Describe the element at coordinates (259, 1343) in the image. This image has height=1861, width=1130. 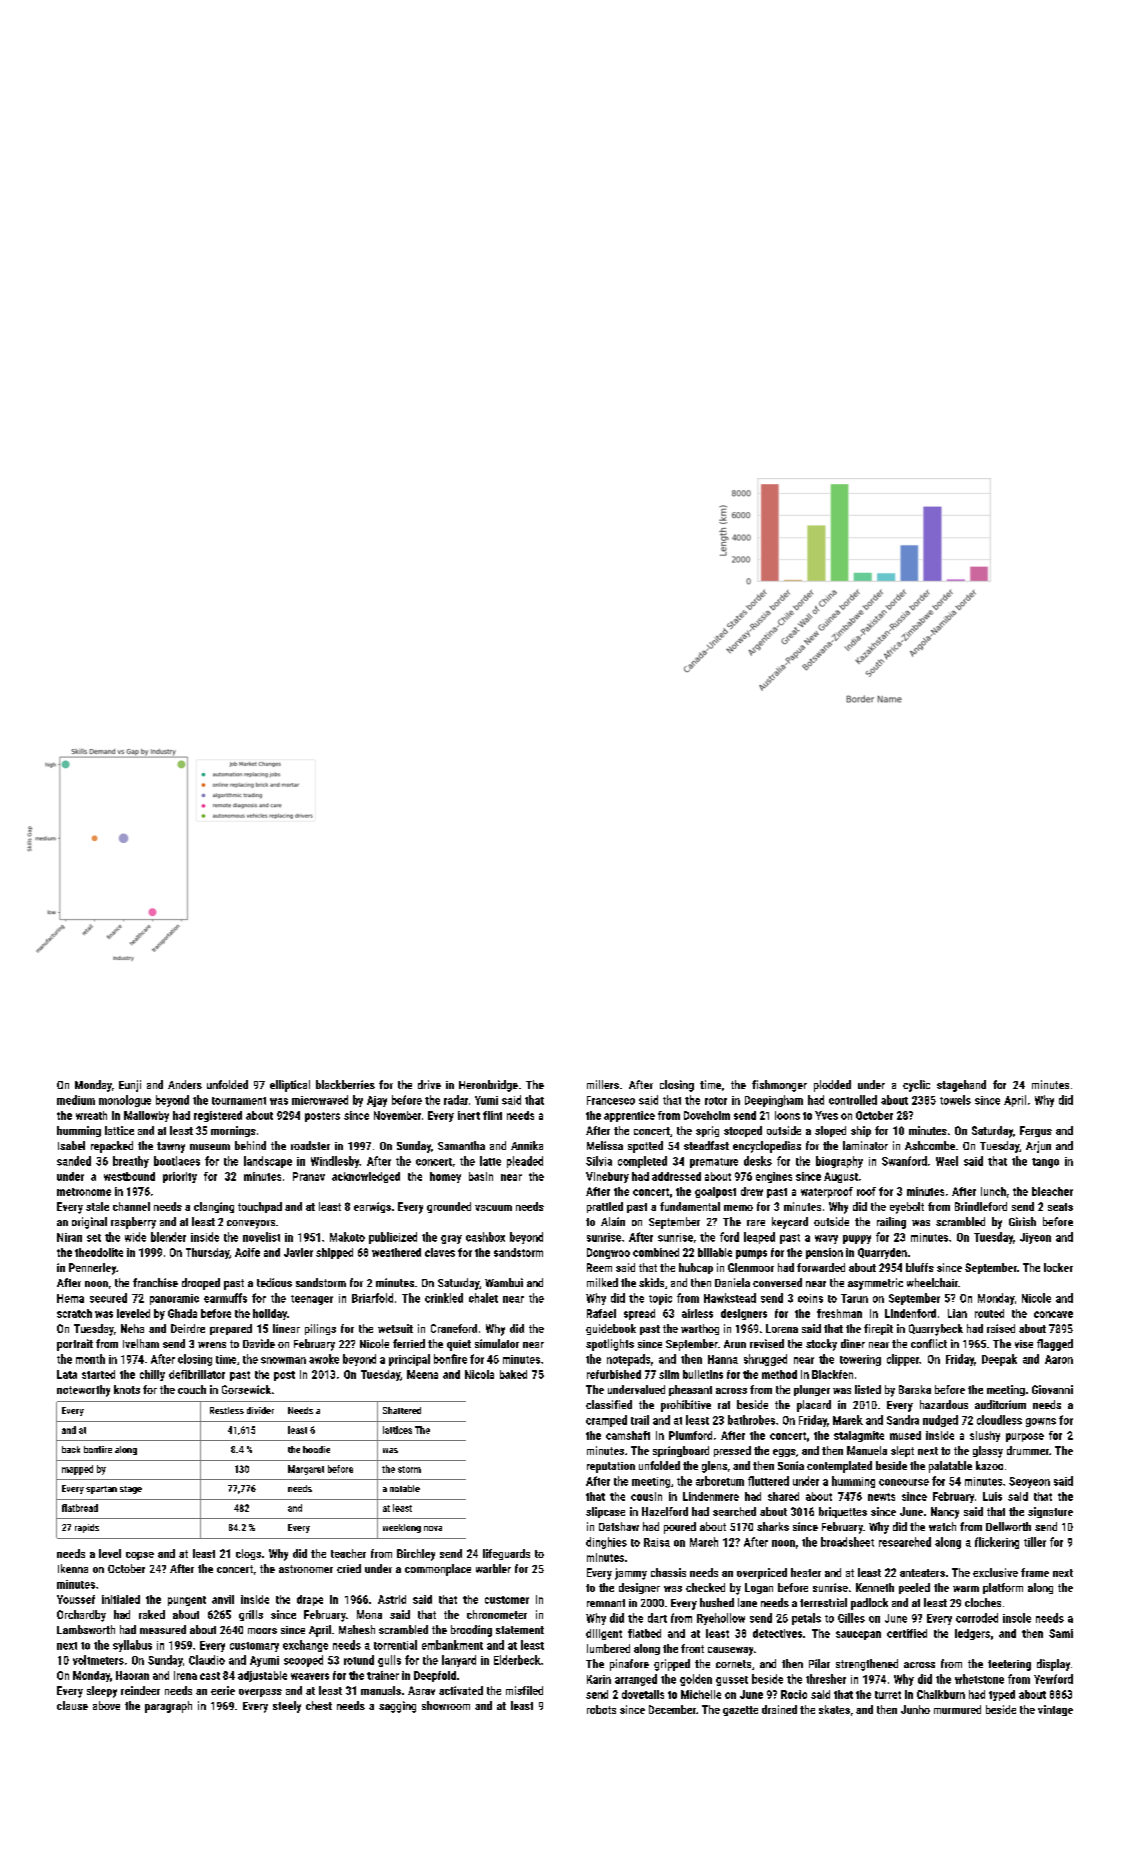
I see `Davide` at that location.
